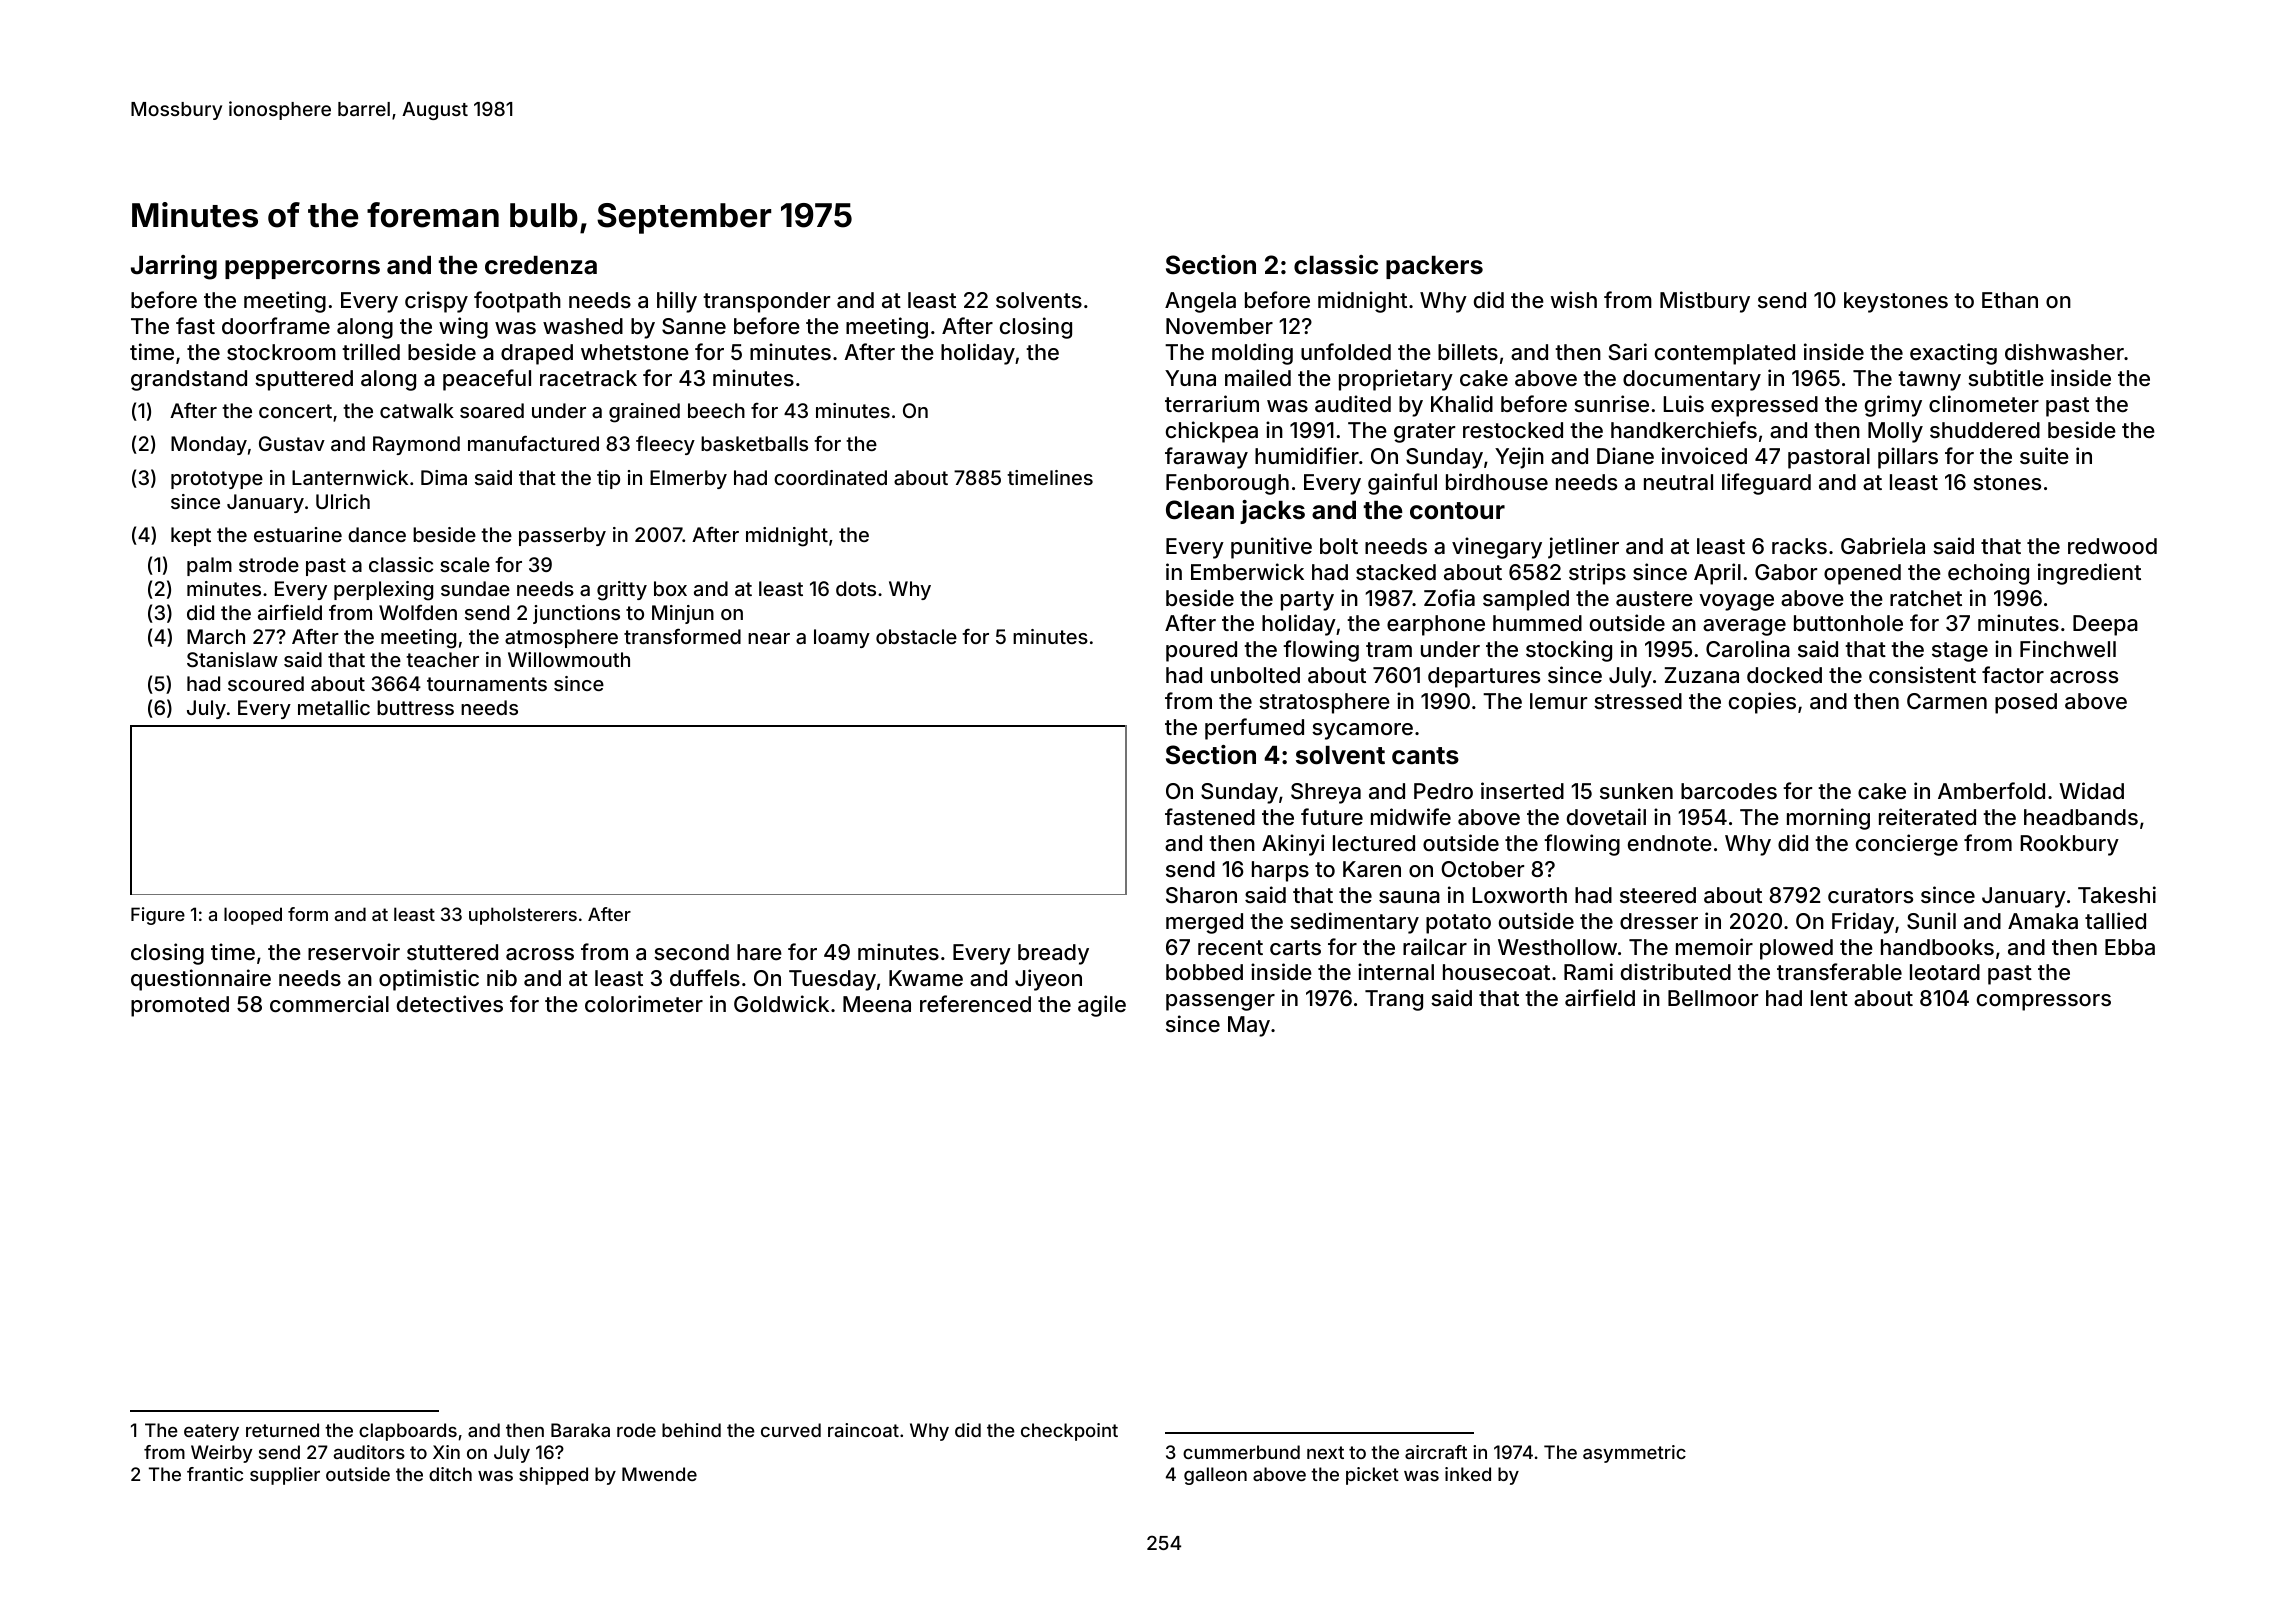  What do you see at coordinates (766, 302) in the screenshot?
I see `transponder` at bounding box center [766, 302].
